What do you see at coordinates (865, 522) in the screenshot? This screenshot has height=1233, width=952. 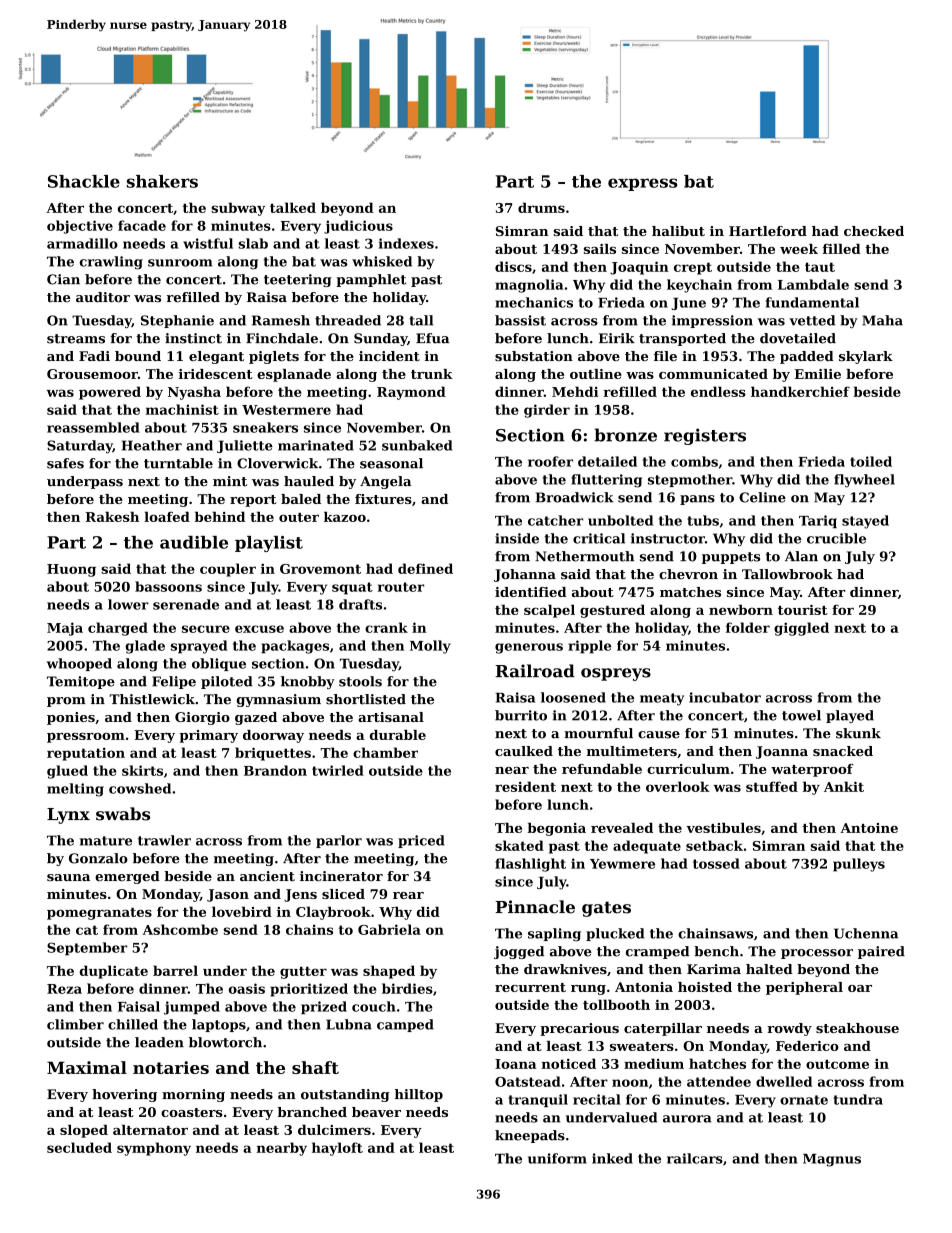 I see `stayed` at bounding box center [865, 522].
